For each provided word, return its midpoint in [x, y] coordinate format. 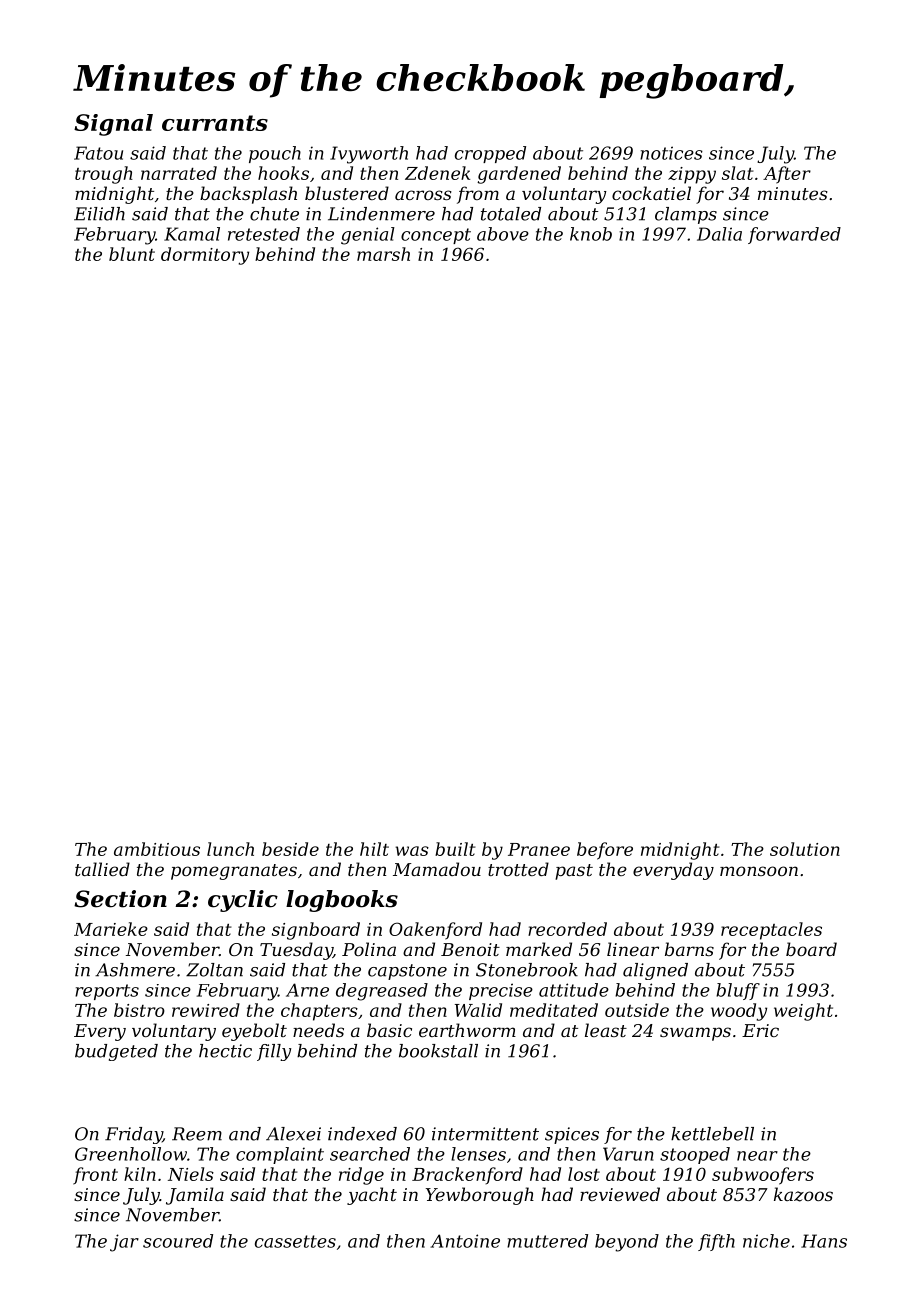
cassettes [295, 1241]
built [455, 849]
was [412, 851]
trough [104, 175]
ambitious [157, 849]
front [95, 1176]
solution [805, 849]
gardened [519, 175]
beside [290, 849]
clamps [686, 215]
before [605, 851]
